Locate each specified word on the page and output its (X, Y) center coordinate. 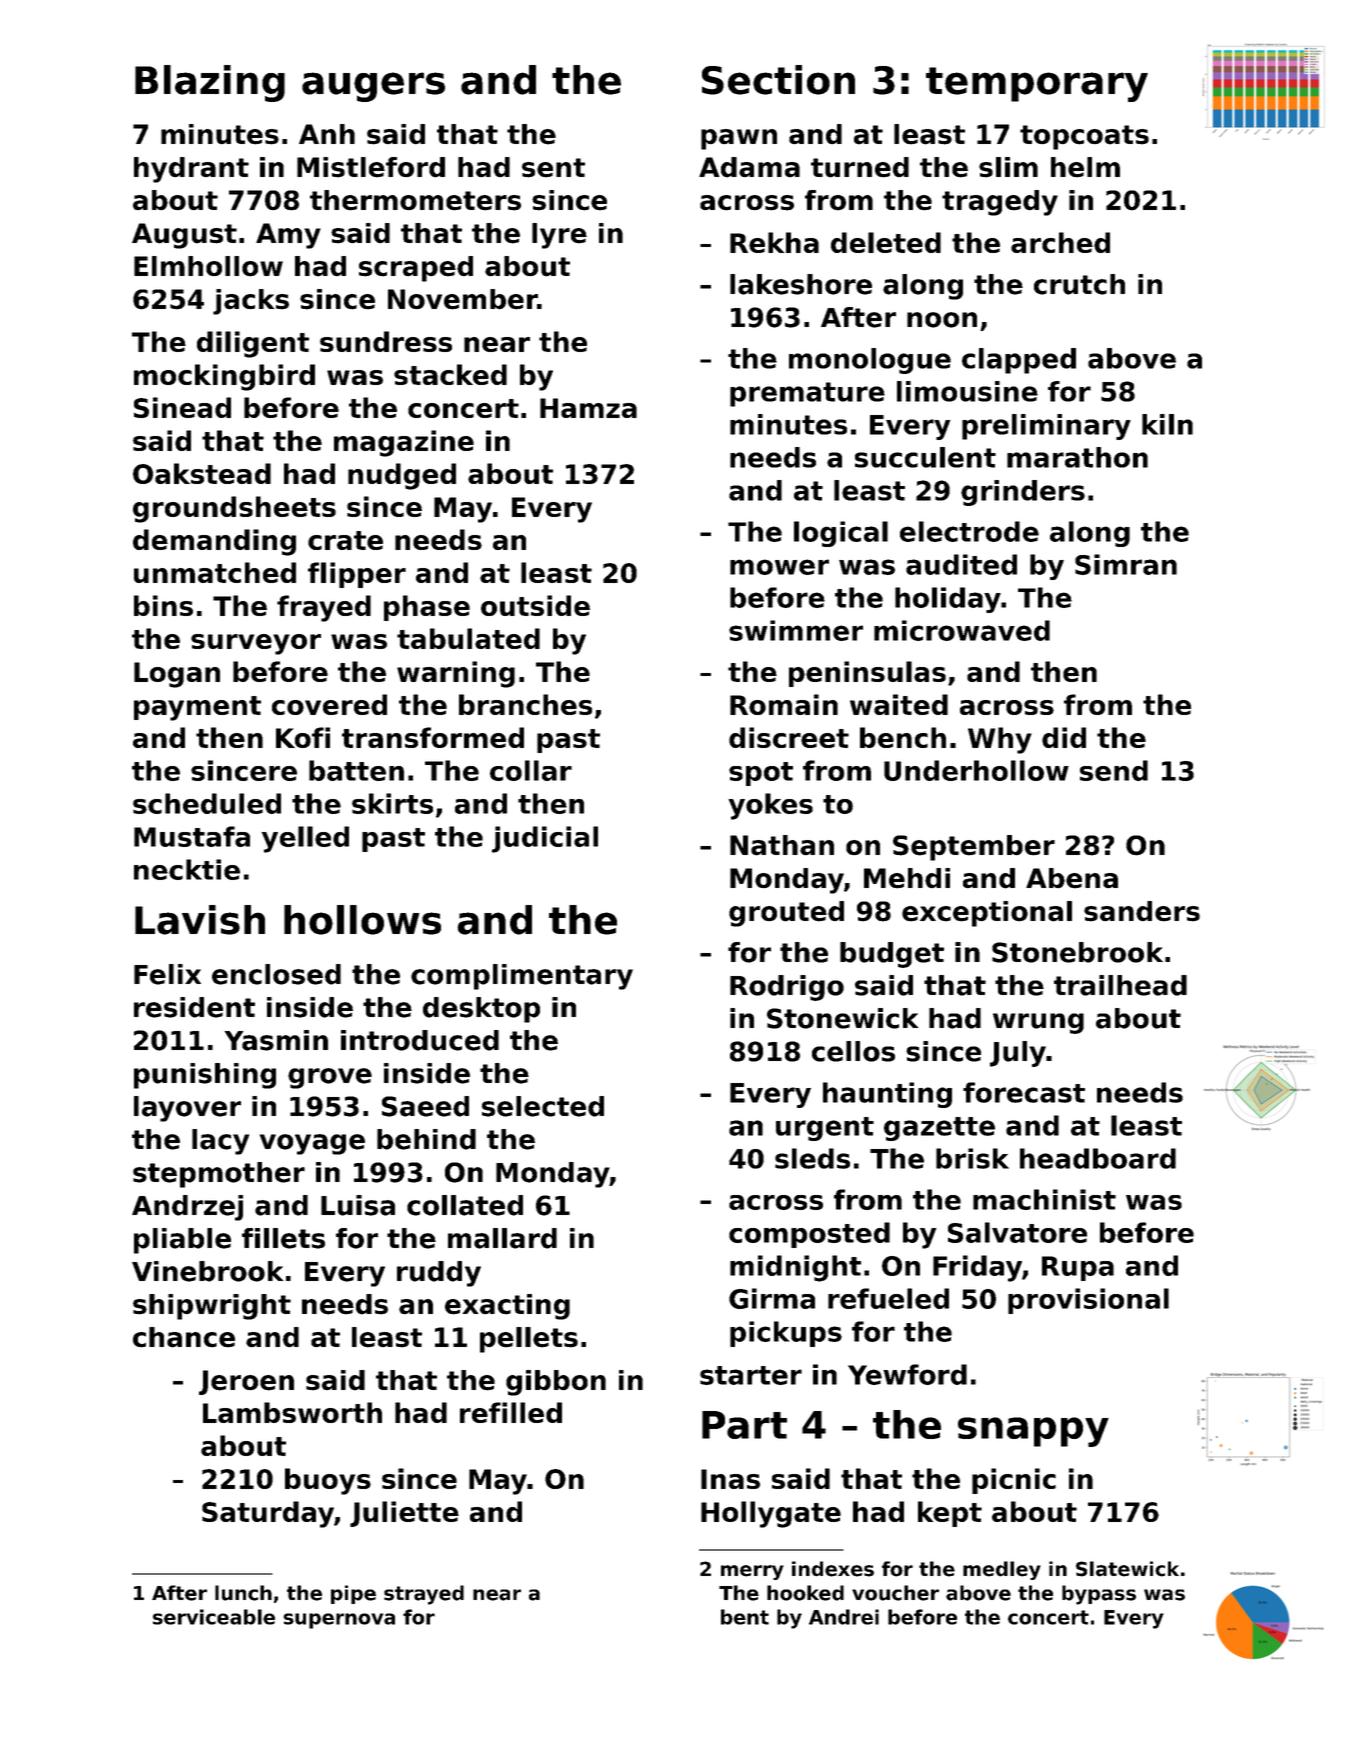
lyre (559, 236)
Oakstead (202, 473)
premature (807, 394)
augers (373, 87)
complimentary (522, 977)
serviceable (214, 1617)
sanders (1142, 911)
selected (543, 1106)
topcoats (1084, 137)
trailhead (1120, 985)
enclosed (276, 974)
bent (745, 1617)
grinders (1023, 493)
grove (330, 1078)
